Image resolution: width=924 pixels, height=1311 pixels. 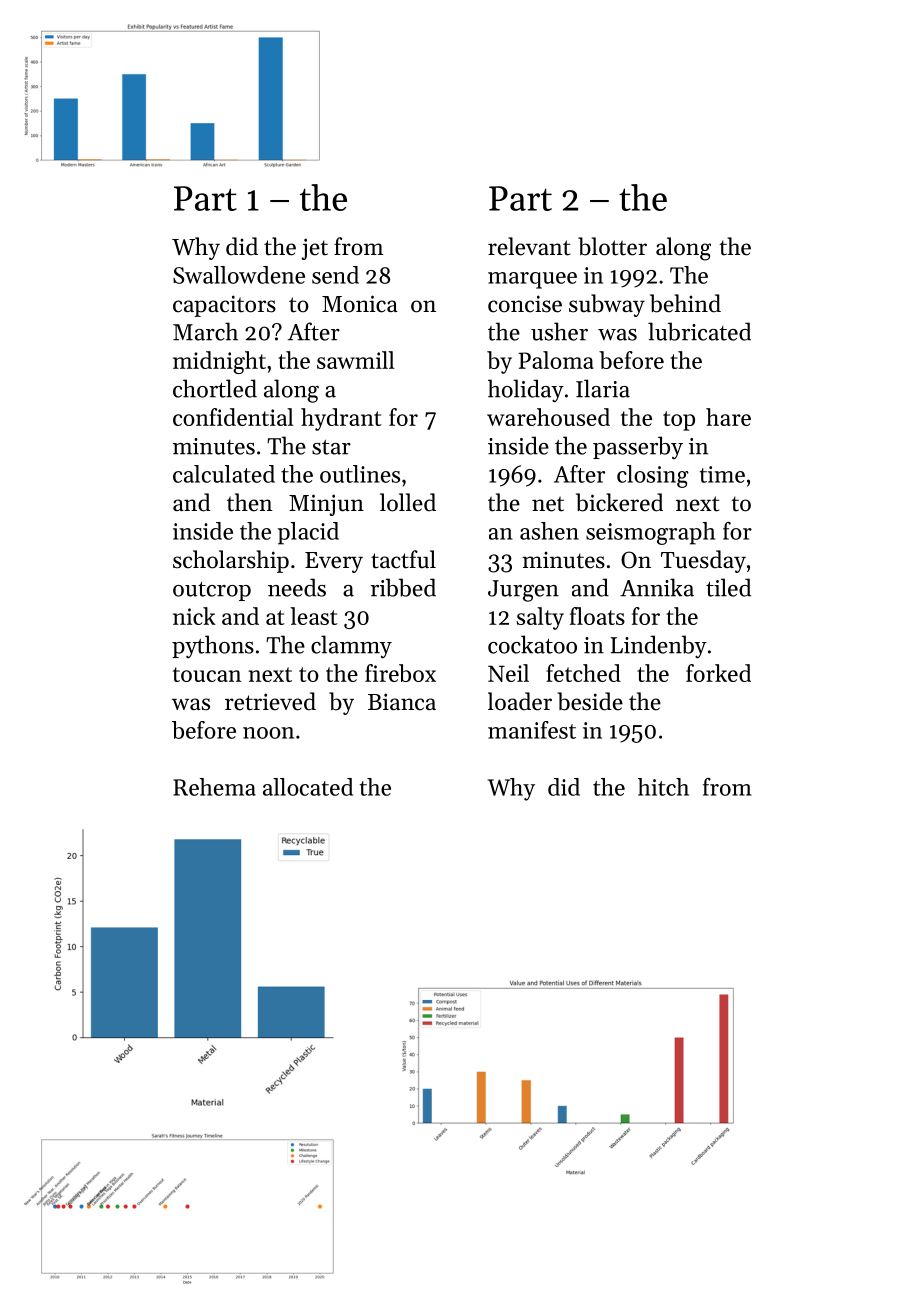 I want to click on noon, so click(x=268, y=733).
